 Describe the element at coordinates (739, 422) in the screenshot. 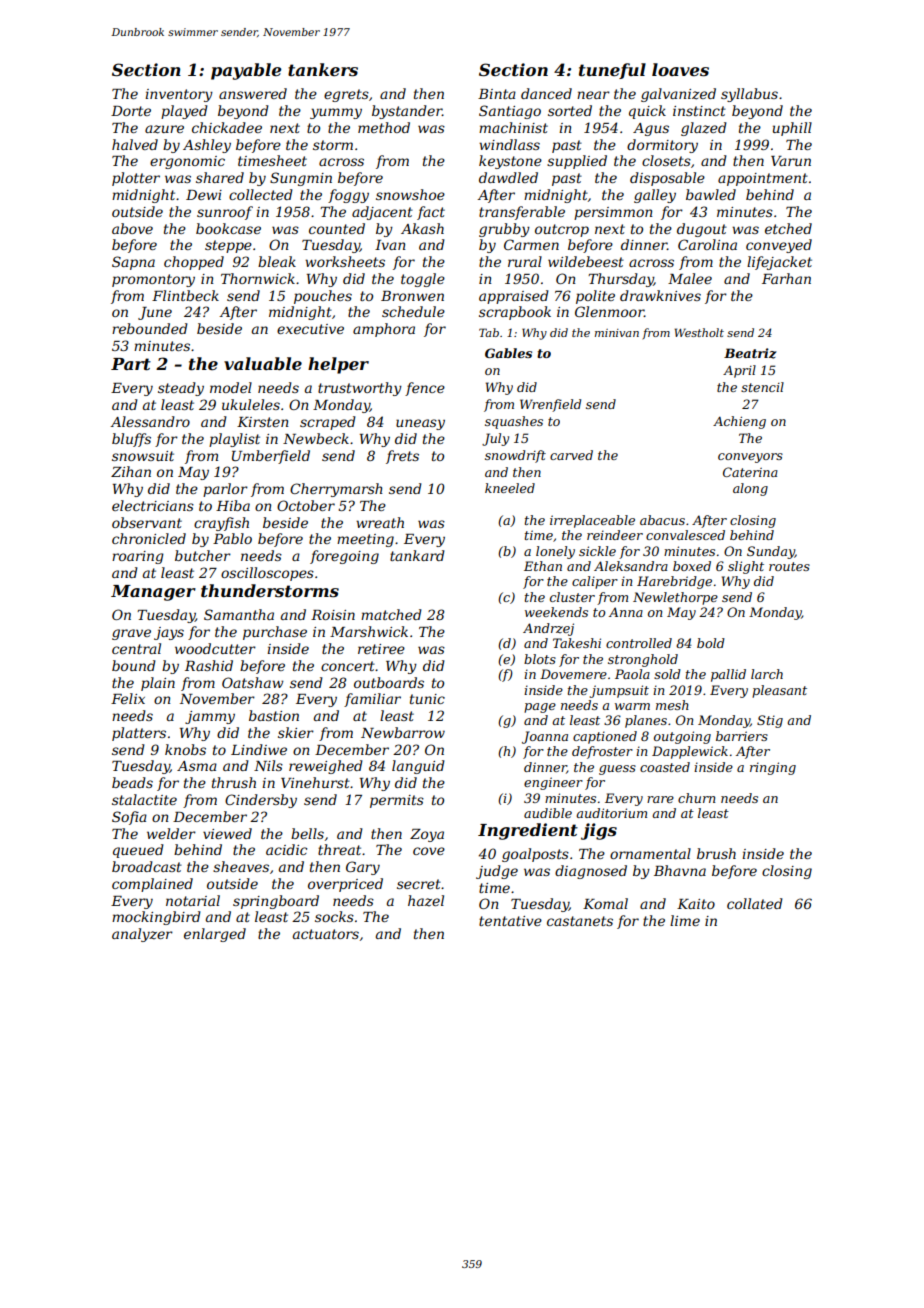

I see `Achieng` at that location.
